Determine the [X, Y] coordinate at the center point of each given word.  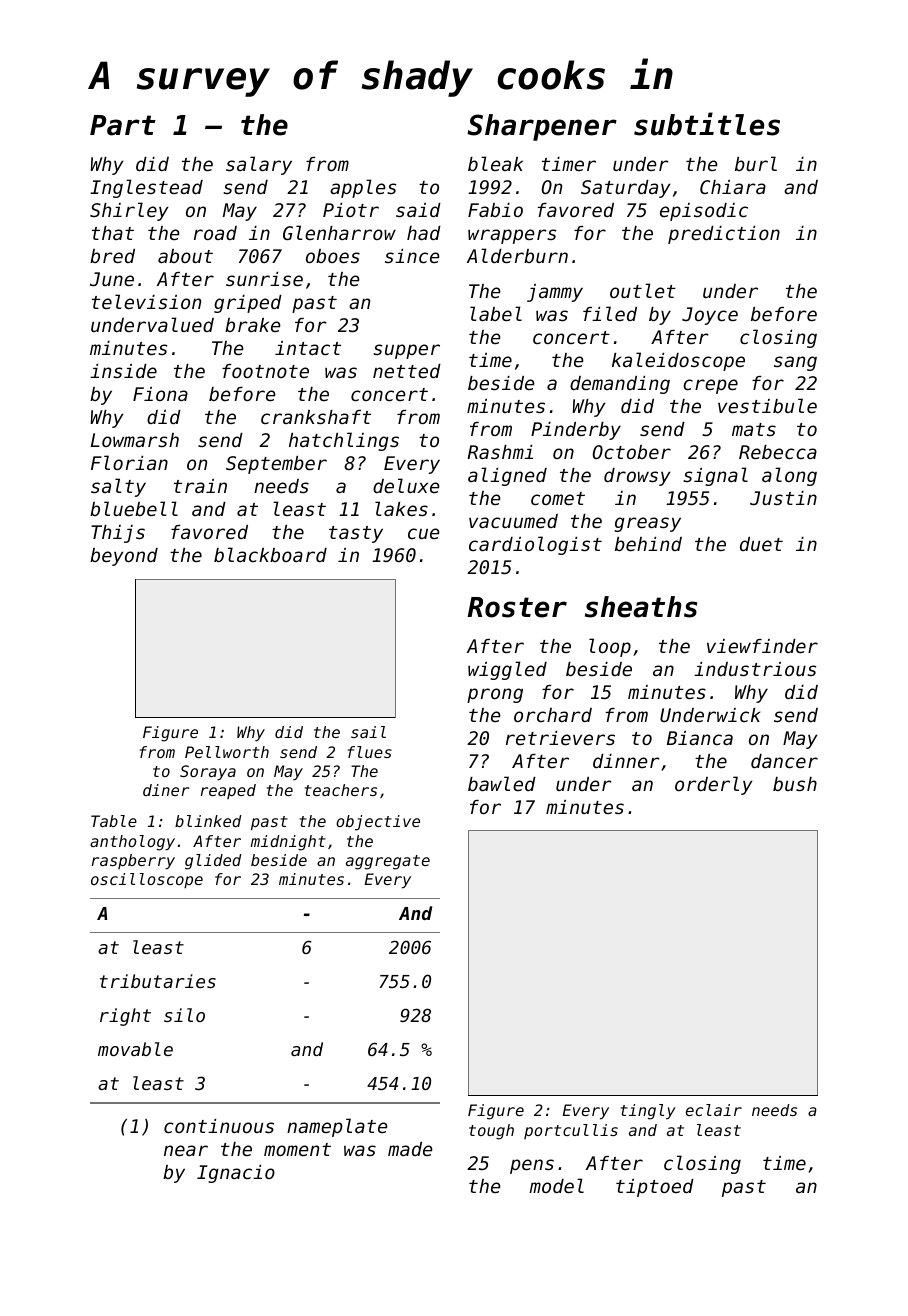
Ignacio [236, 1174]
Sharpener [542, 127]
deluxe [406, 485]
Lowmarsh [135, 440]
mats [754, 429]
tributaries [158, 981]
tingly [648, 1112]
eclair [714, 1110]
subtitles [707, 124]
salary [259, 165]
